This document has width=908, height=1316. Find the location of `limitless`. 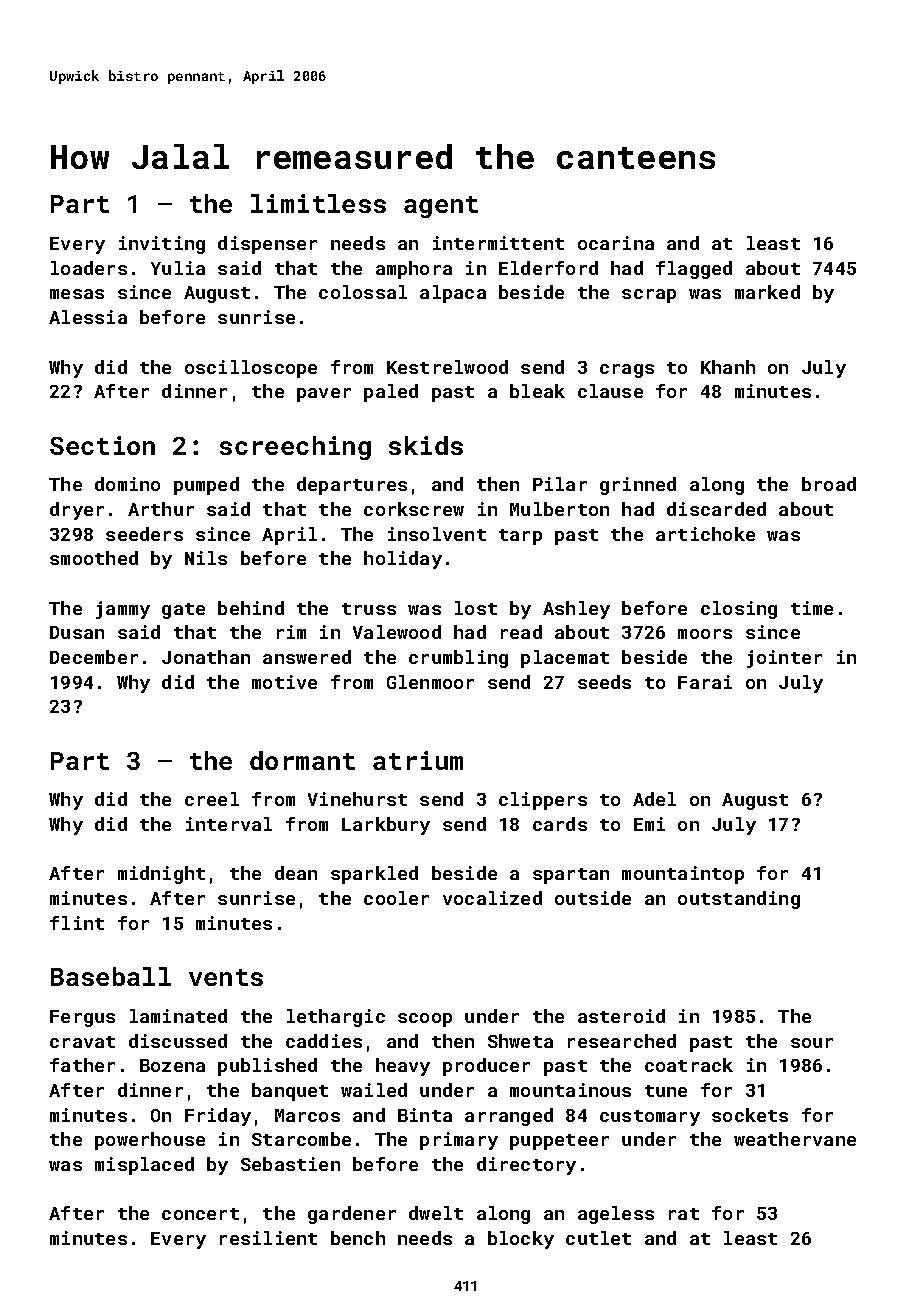

limitless is located at coordinates (318, 203).
